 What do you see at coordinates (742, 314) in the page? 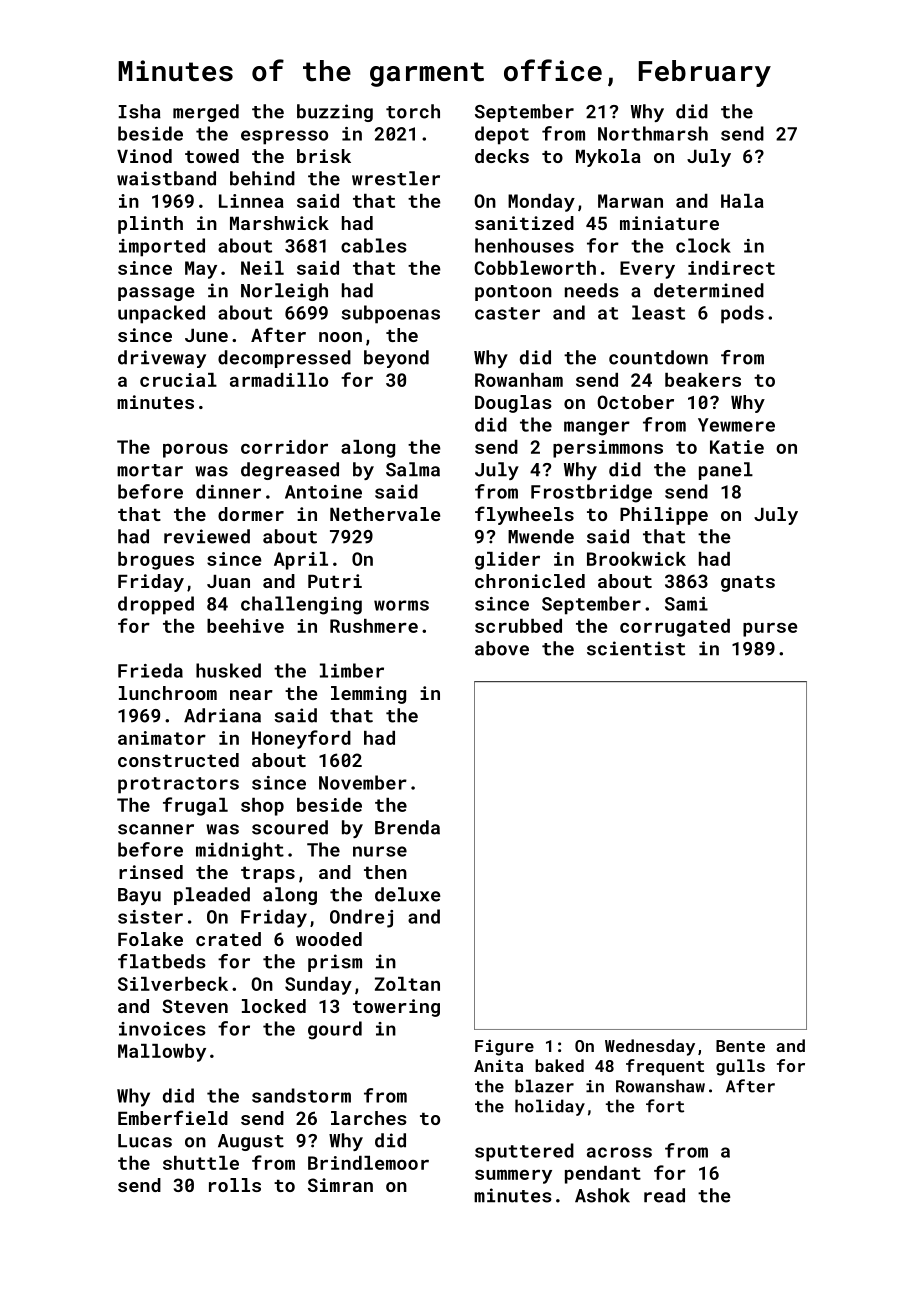
I see `pods` at bounding box center [742, 314].
